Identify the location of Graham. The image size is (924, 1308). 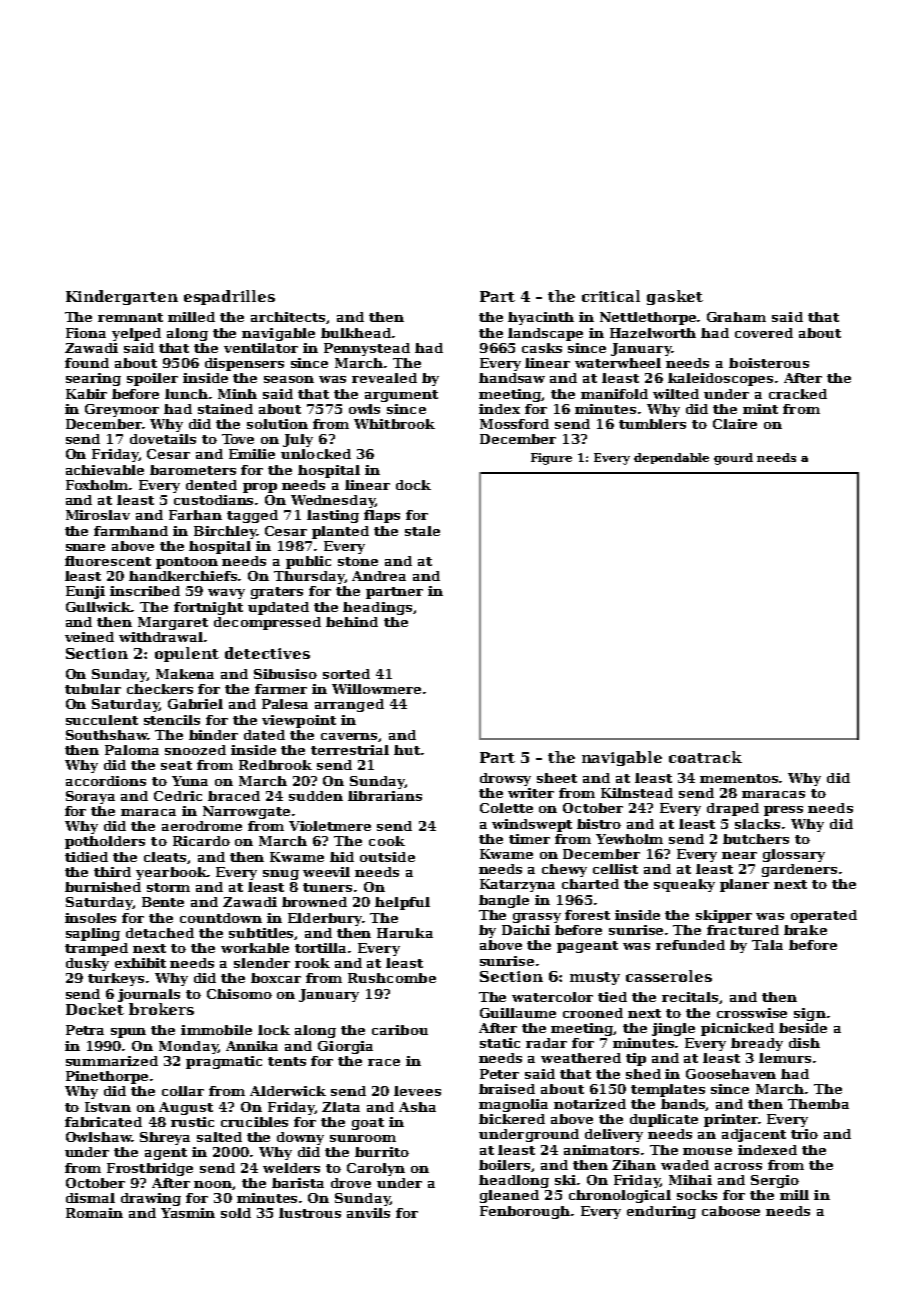
(736, 317).
